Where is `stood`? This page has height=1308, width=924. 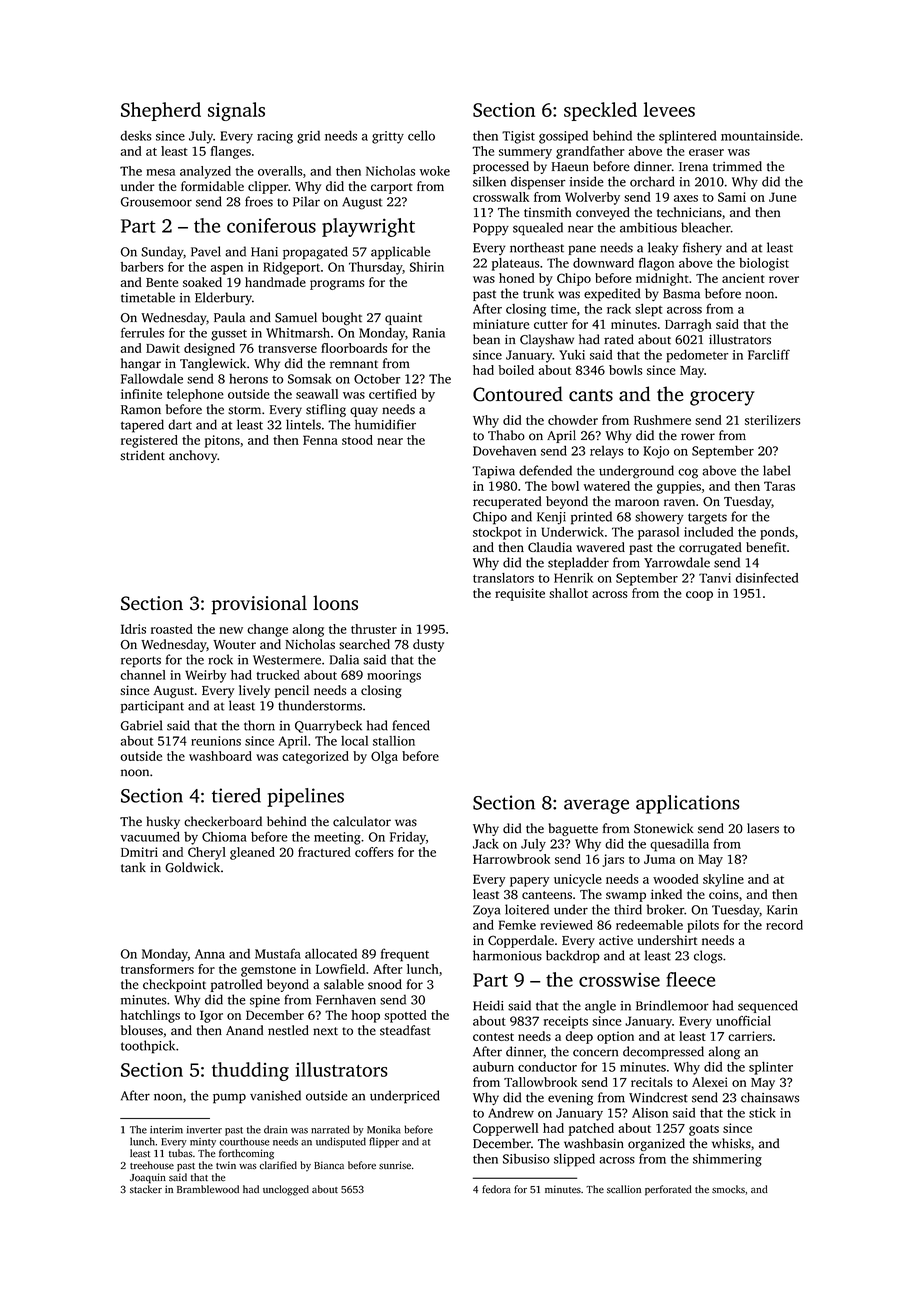 stood is located at coordinates (357, 440).
